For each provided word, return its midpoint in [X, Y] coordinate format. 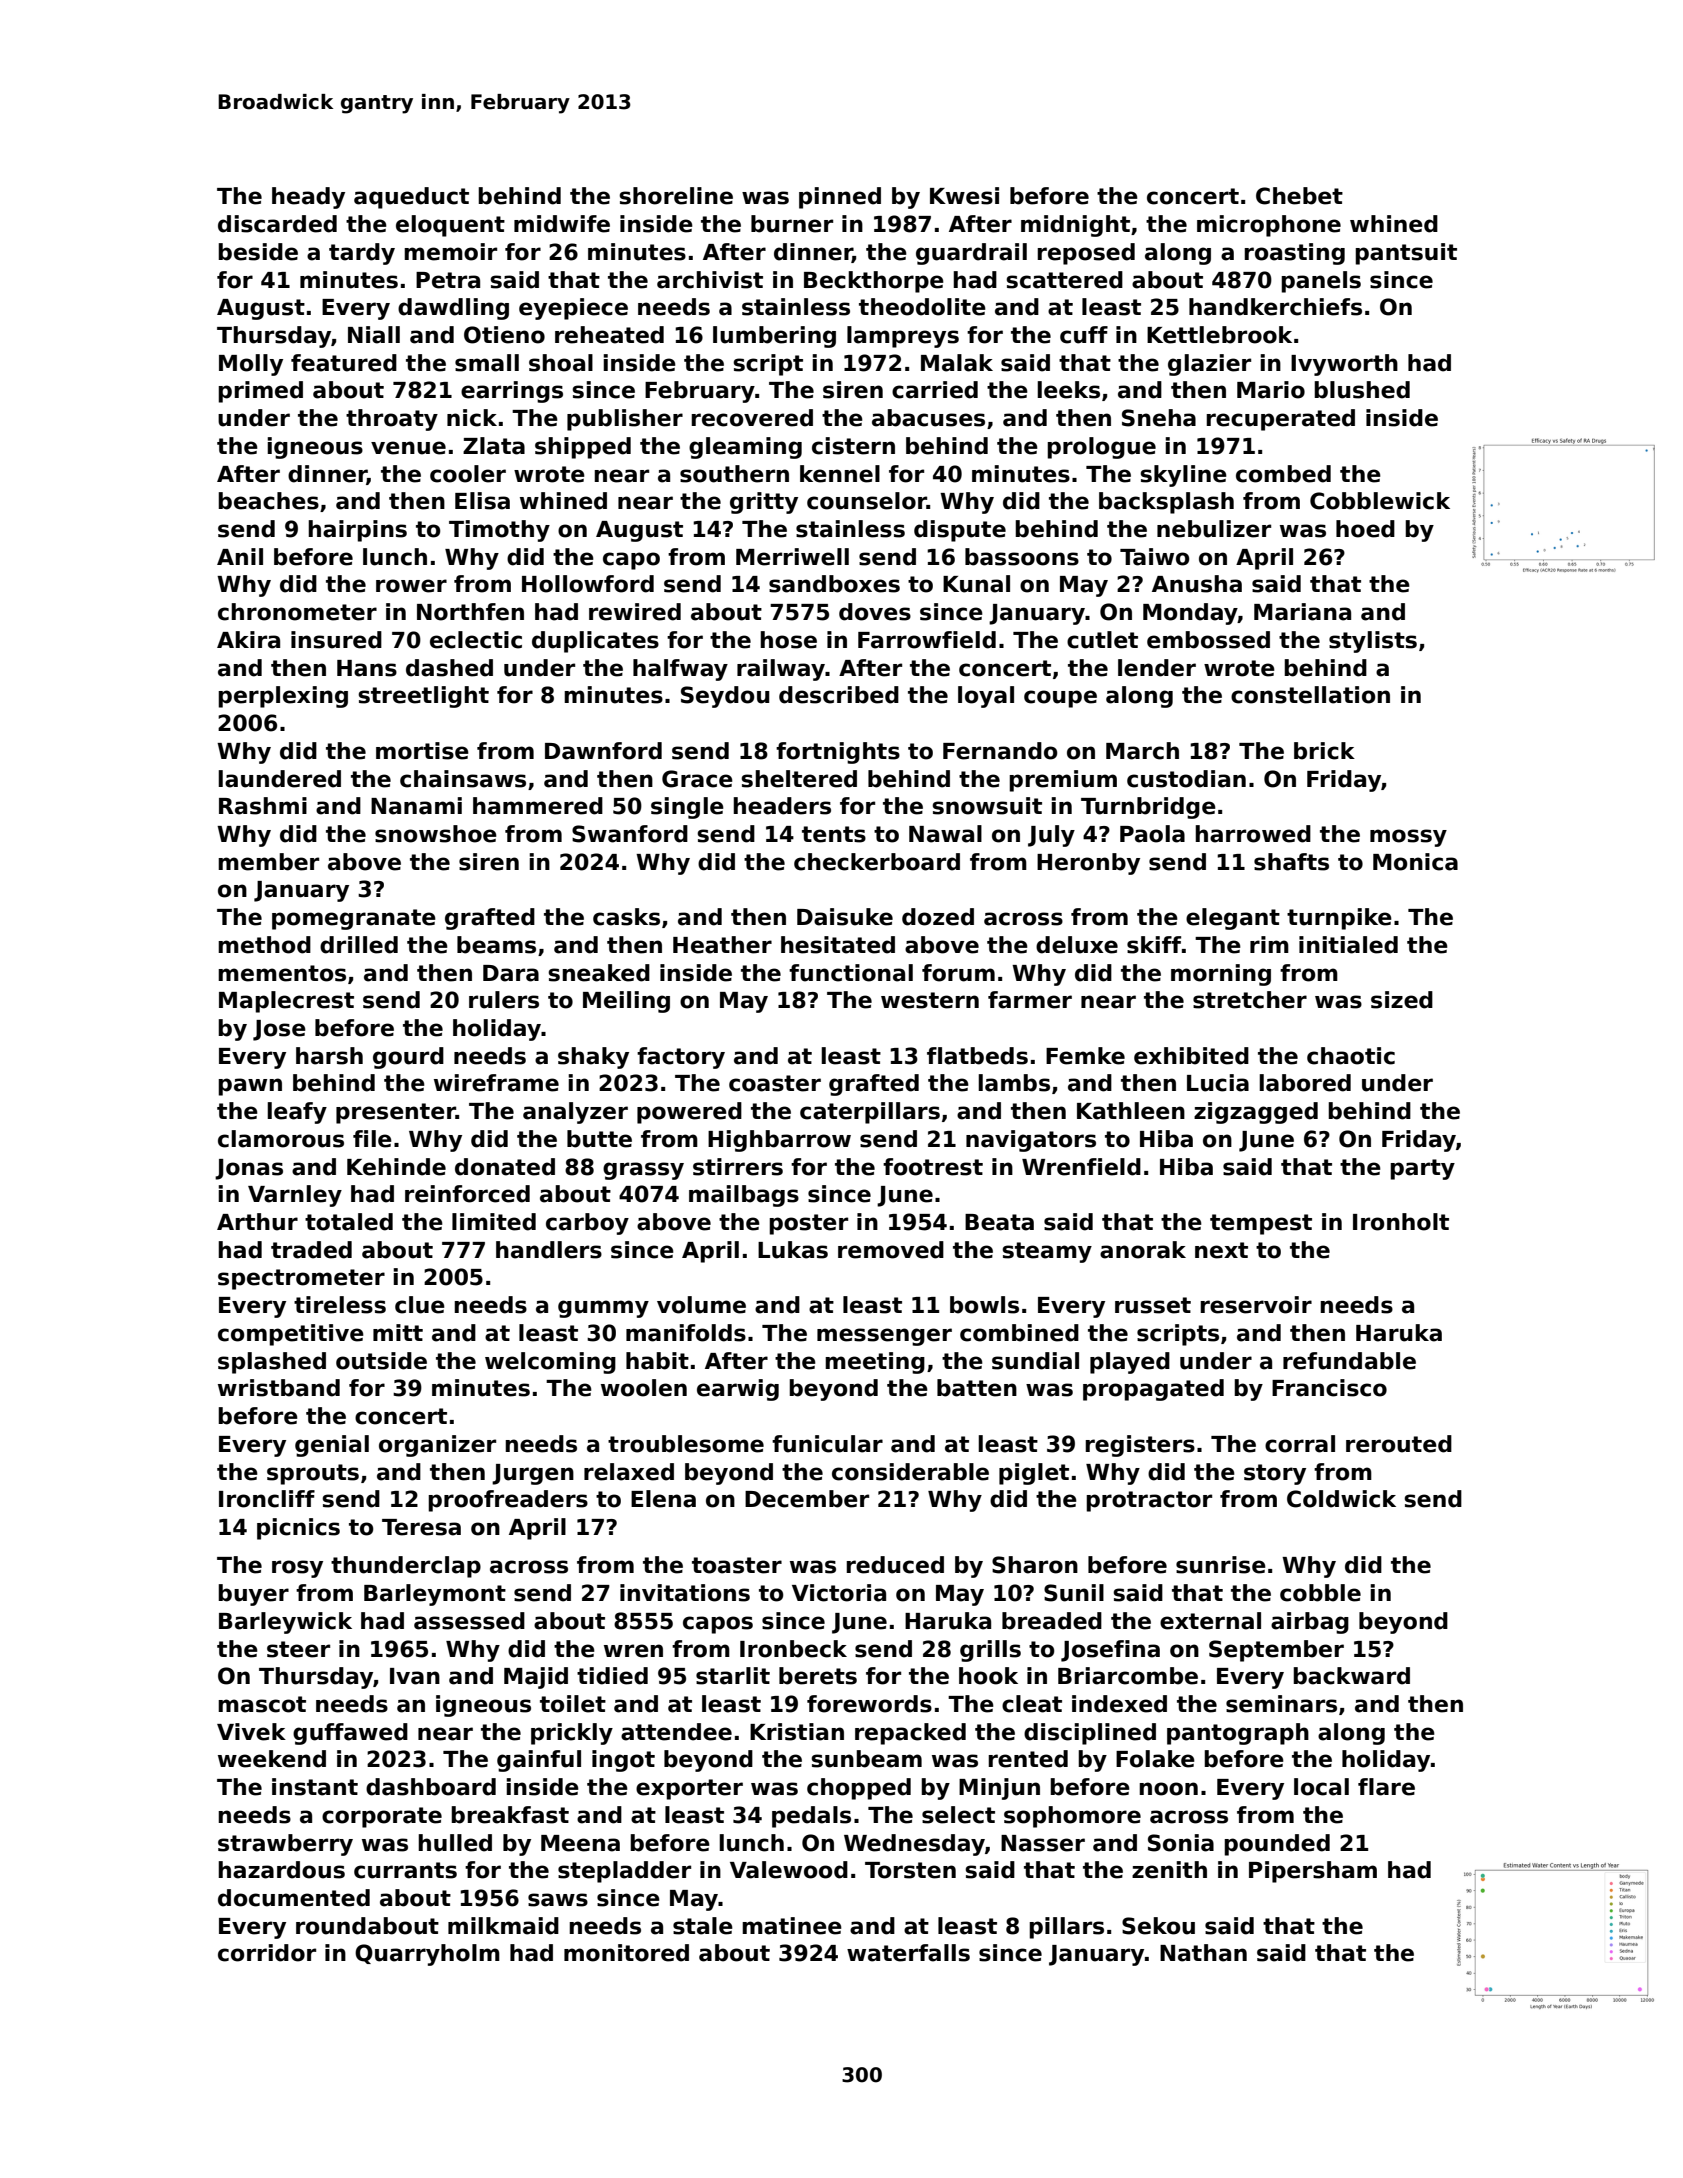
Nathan [1203, 1953]
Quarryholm [427, 1955]
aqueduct [411, 198]
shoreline [676, 196]
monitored [626, 1953]
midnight [1075, 226]
